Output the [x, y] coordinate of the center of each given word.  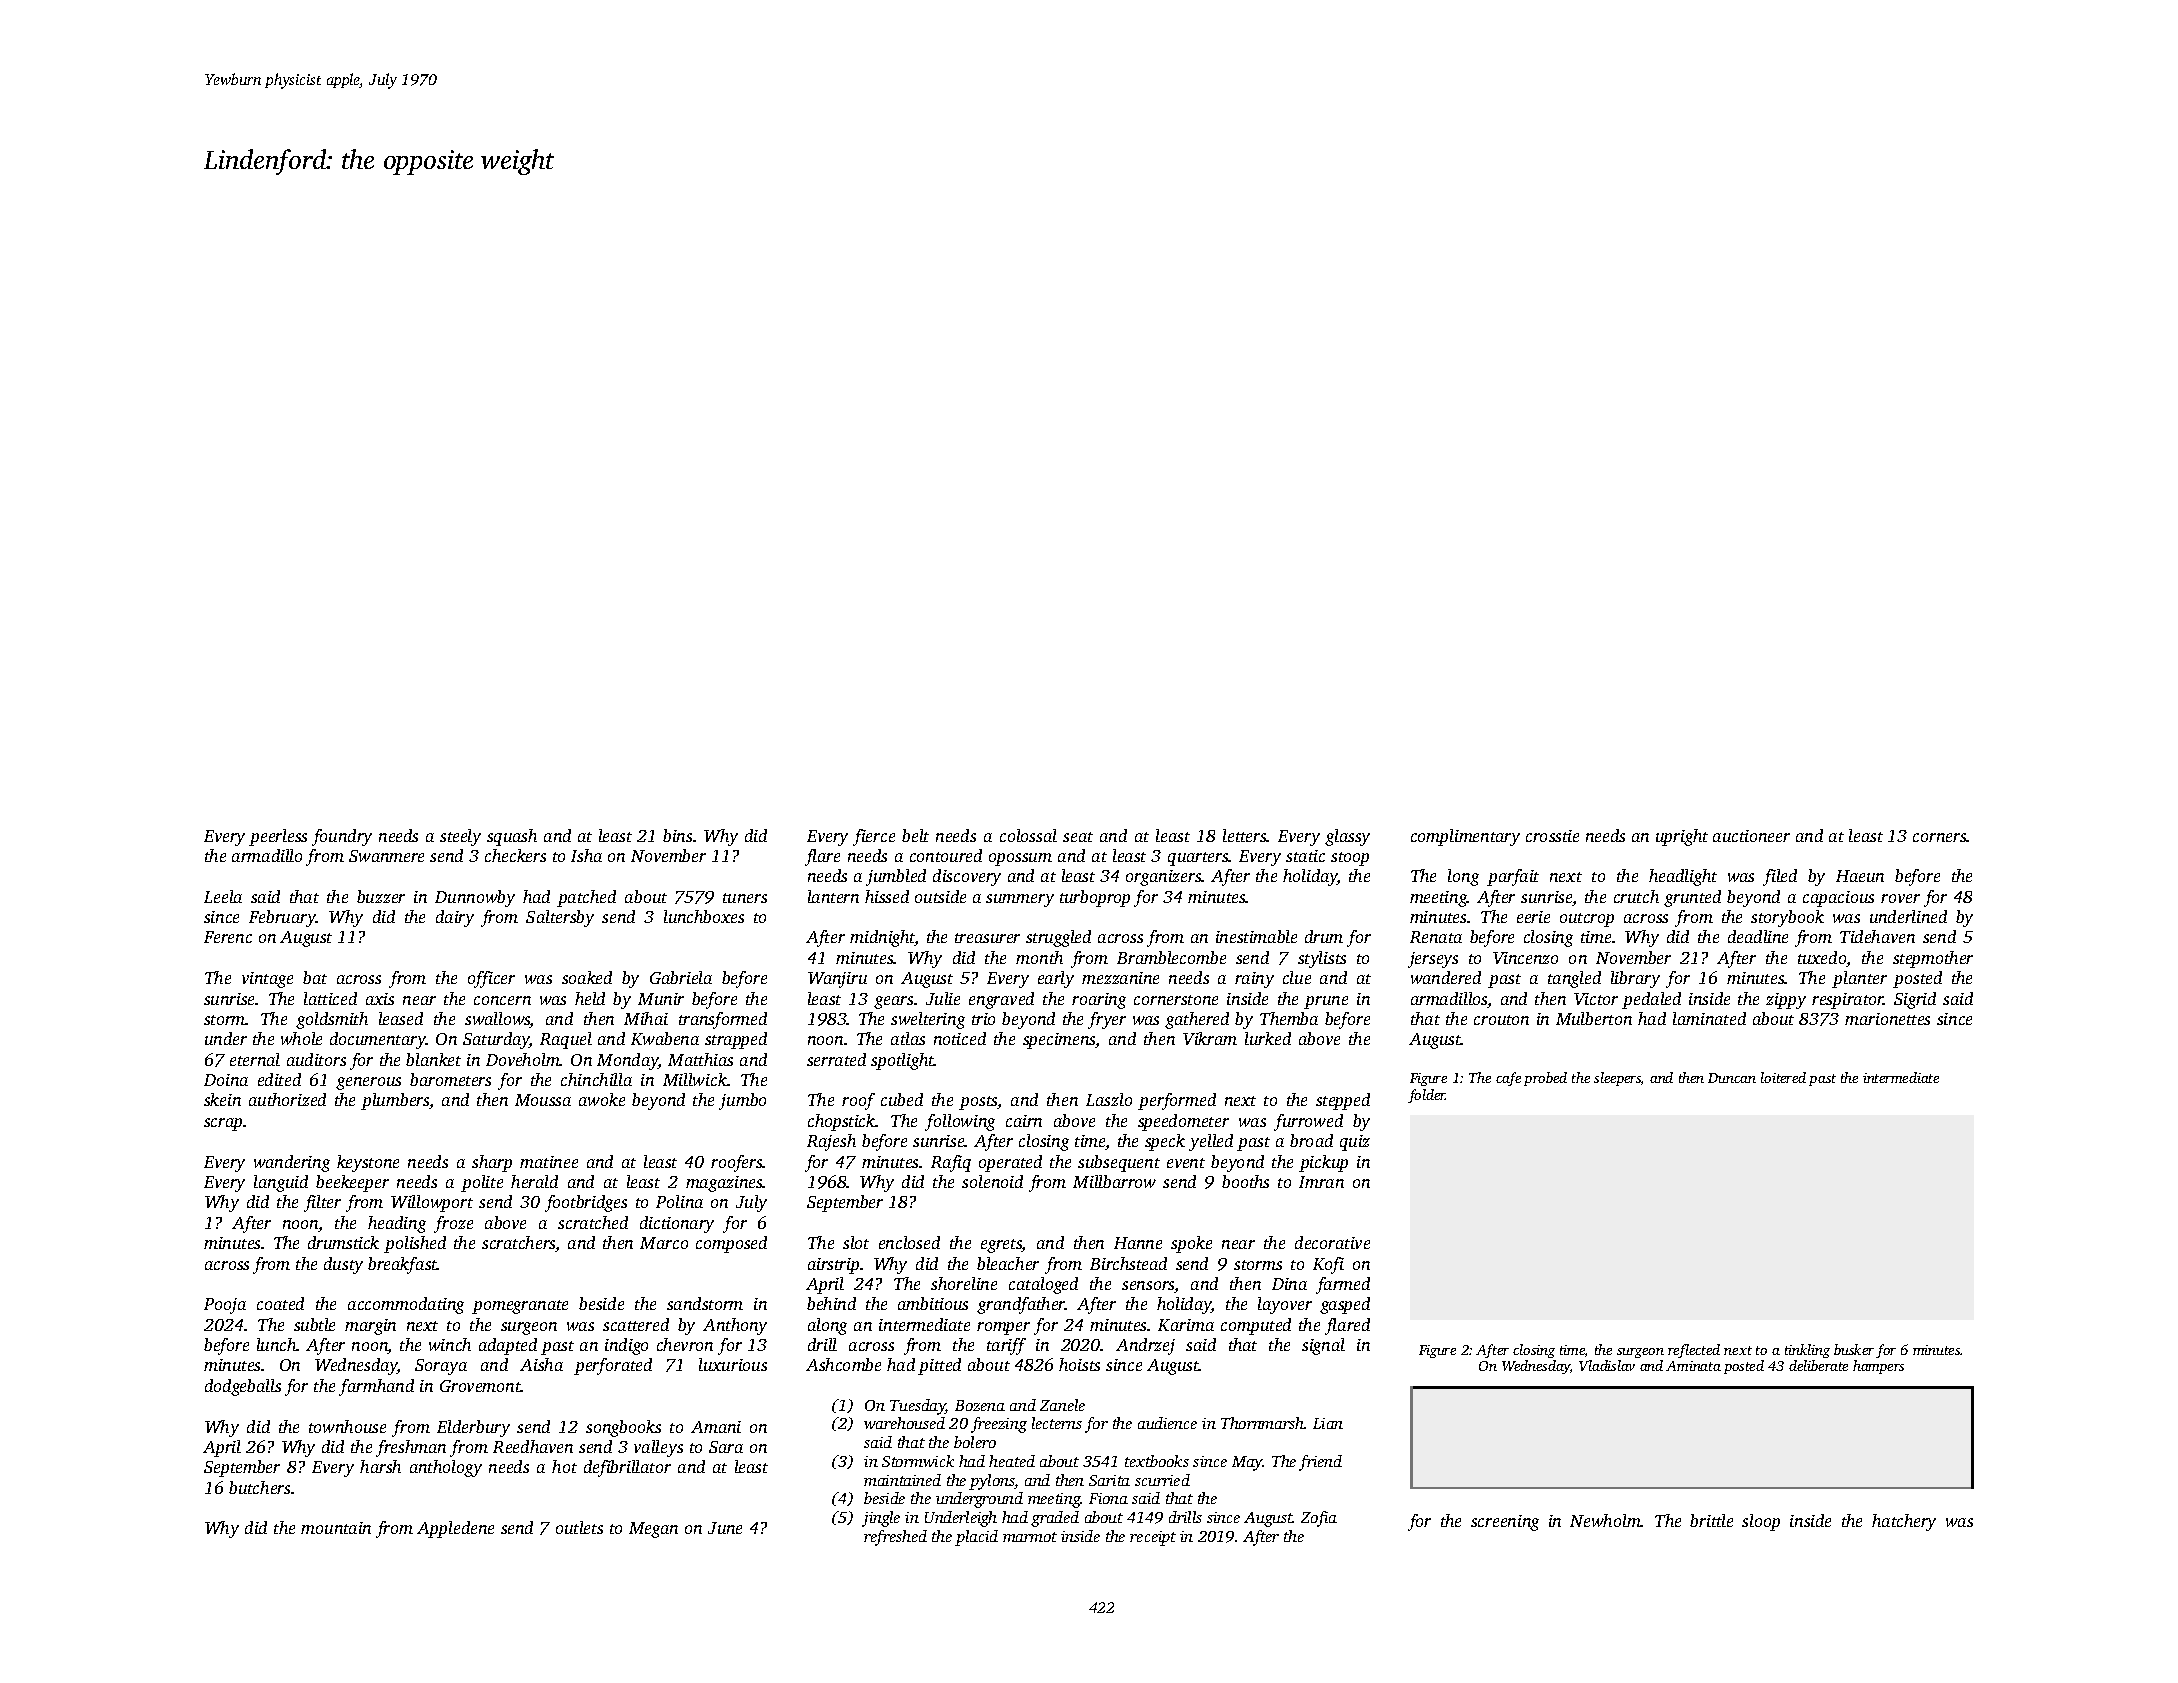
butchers [259, 1487]
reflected [1694, 1351]
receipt [1153, 1538]
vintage [267, 980]
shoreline [964, 1283]
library [1635, 979]
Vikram [1210, 1038]
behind [831, 1303]
